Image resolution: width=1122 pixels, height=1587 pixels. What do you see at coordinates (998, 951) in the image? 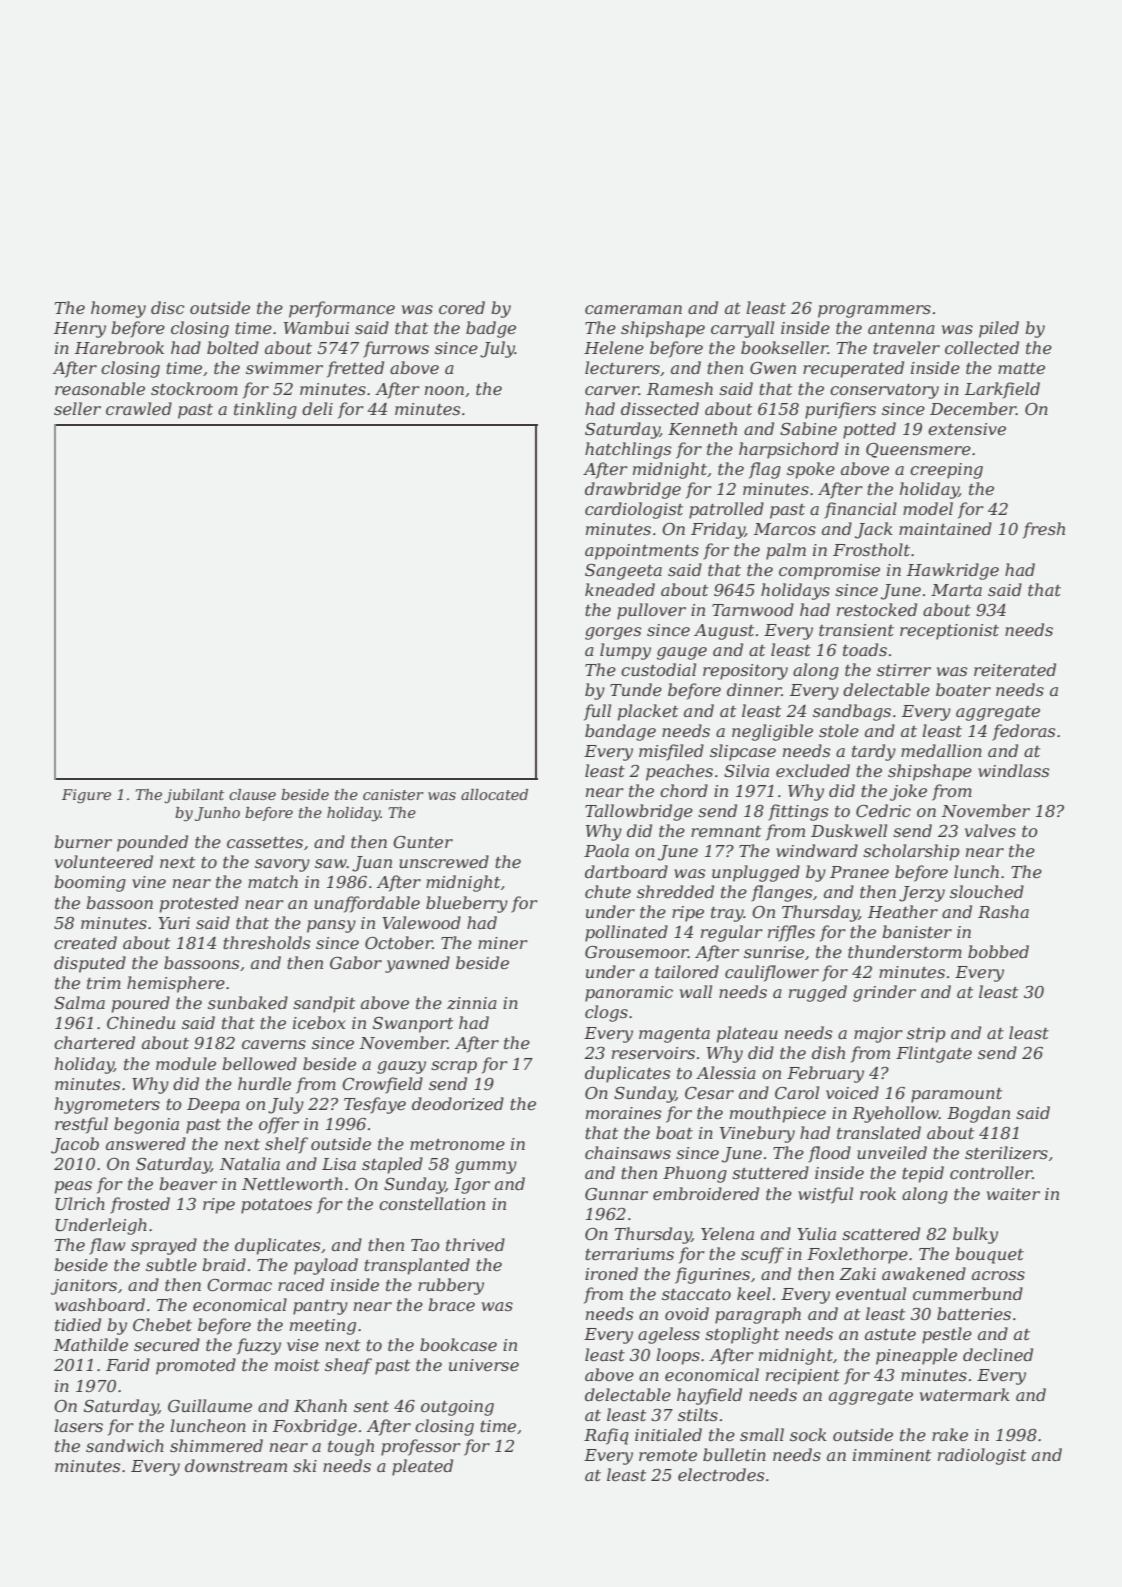
I see `bobbed` at bounding box center [998, 951].
